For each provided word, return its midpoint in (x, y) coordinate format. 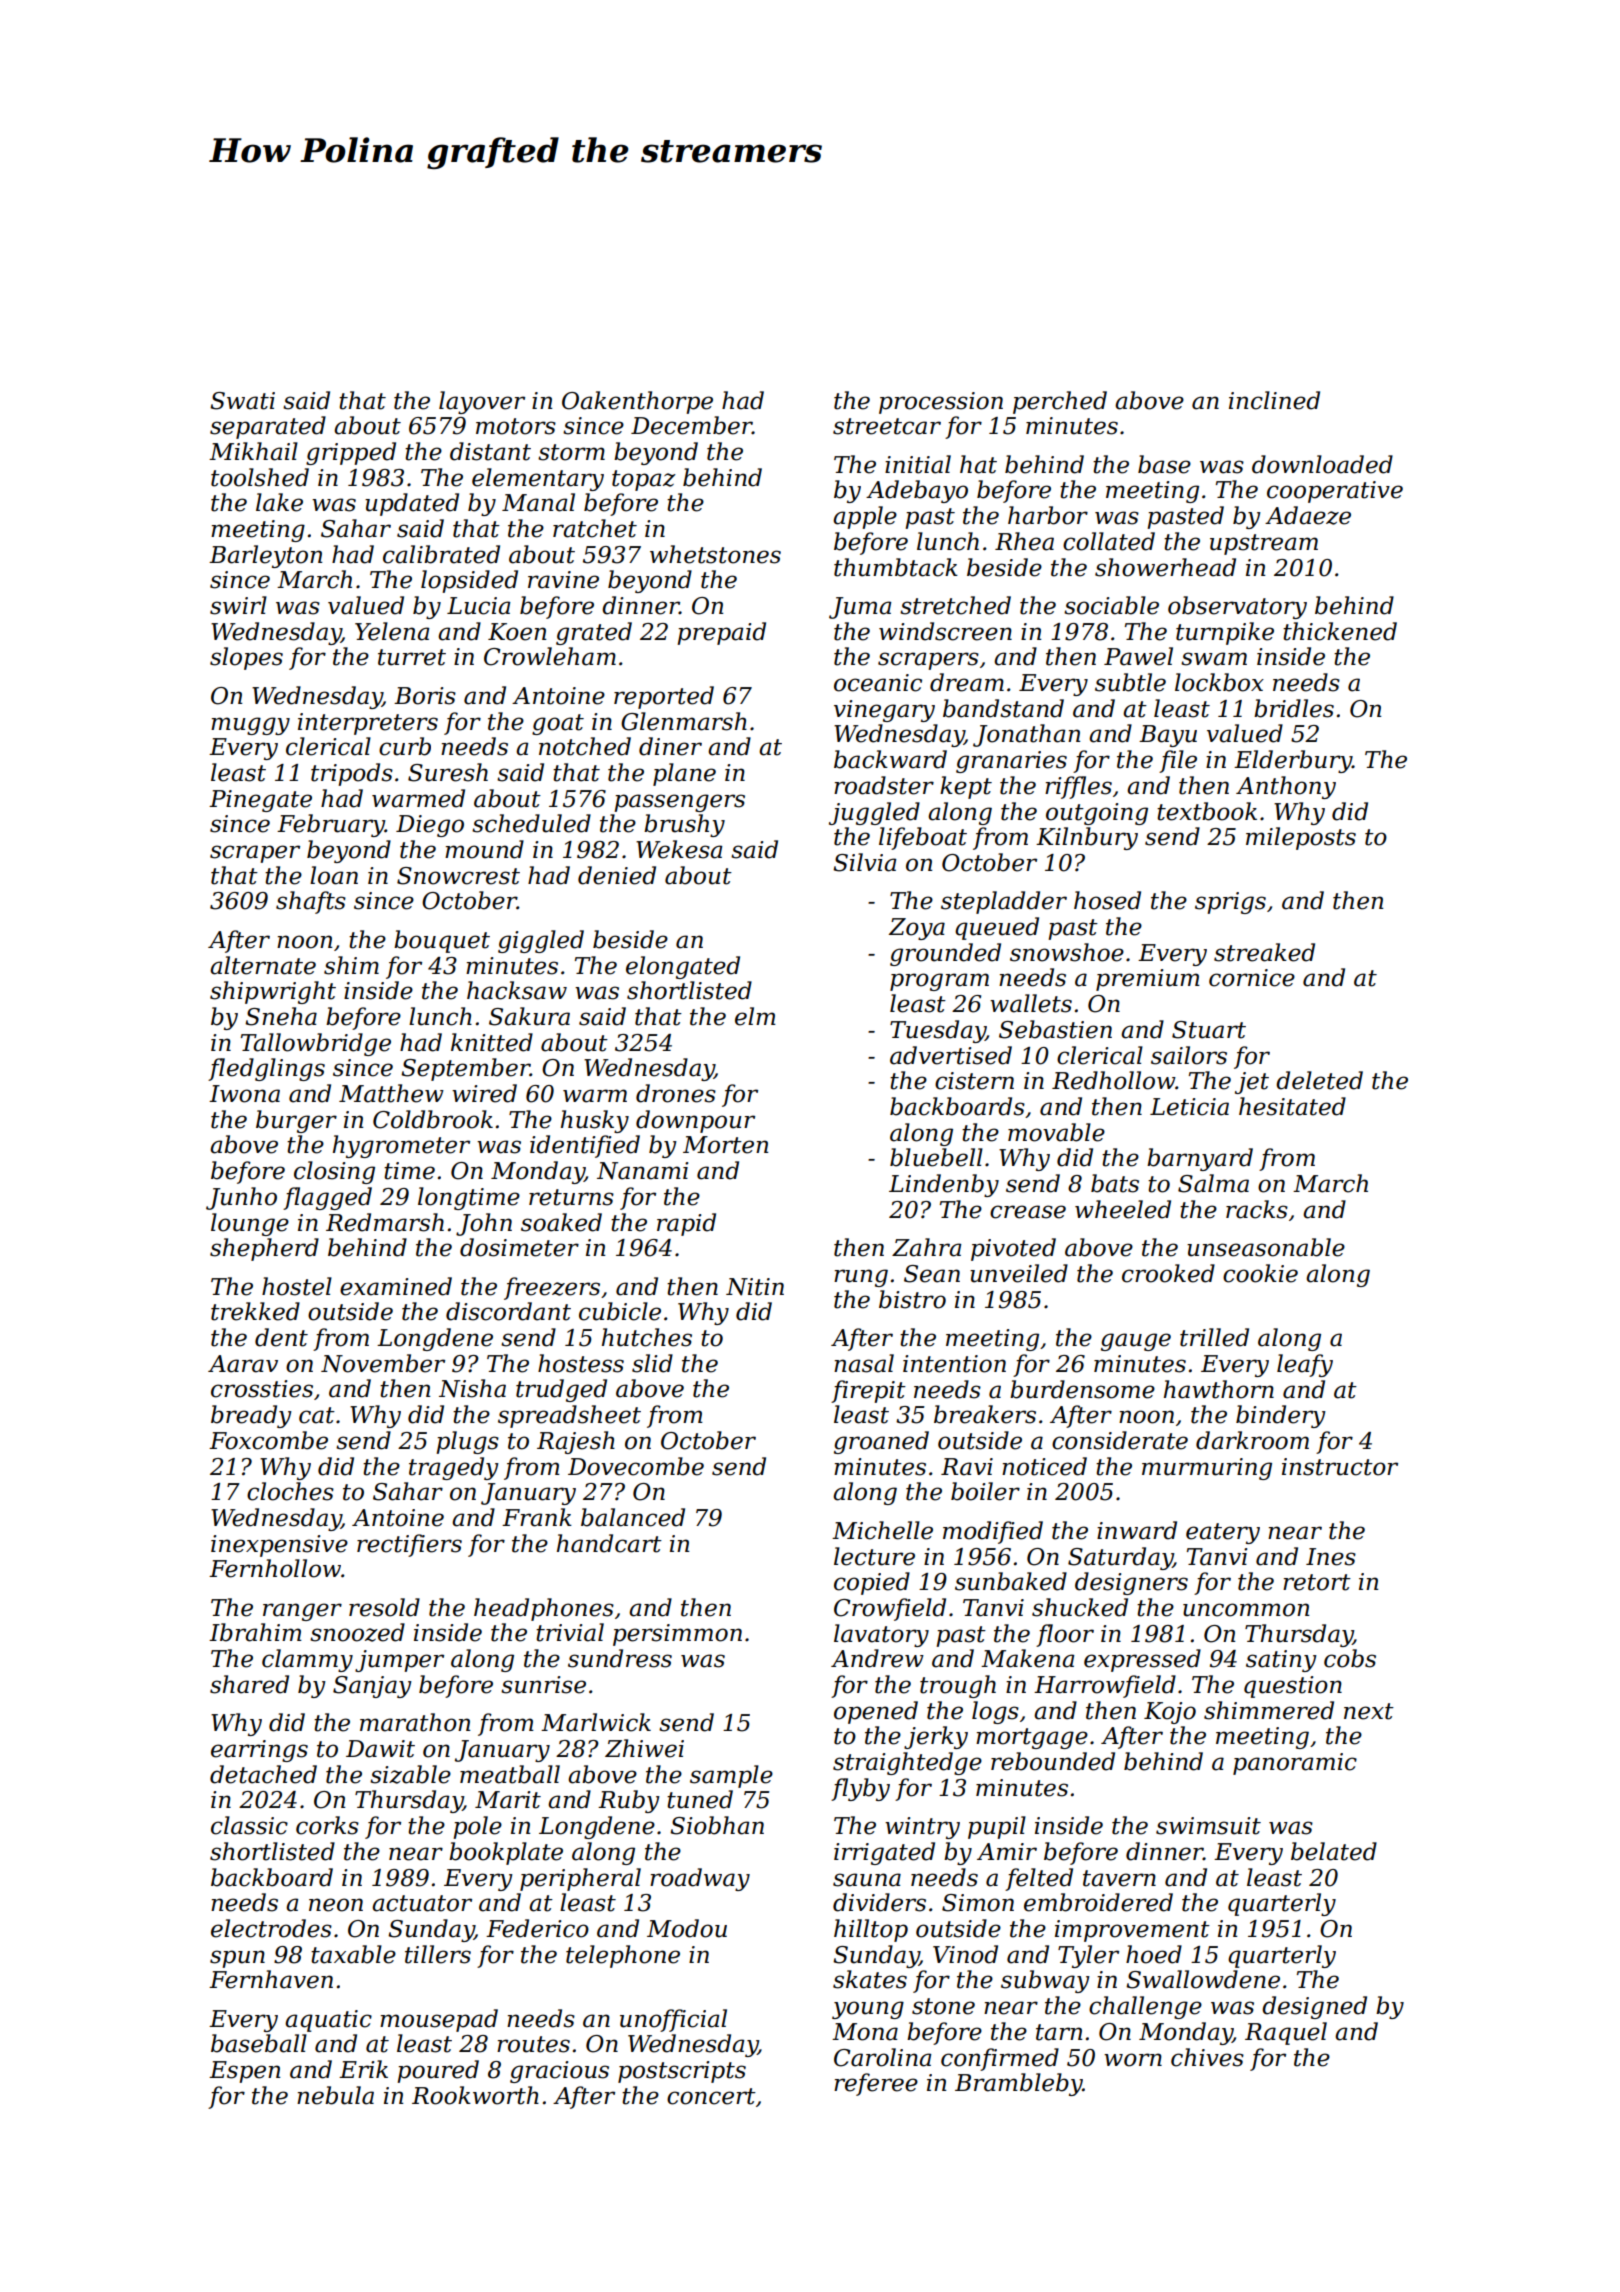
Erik (363, 2069)
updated (412, 504)
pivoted (1013, 1249)
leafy (1305, 1365)
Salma (1213, 1183)
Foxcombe (268, 1440)
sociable (1111, 605)
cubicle (620, 1311)
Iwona (244, 1094)
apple (865, 517)
